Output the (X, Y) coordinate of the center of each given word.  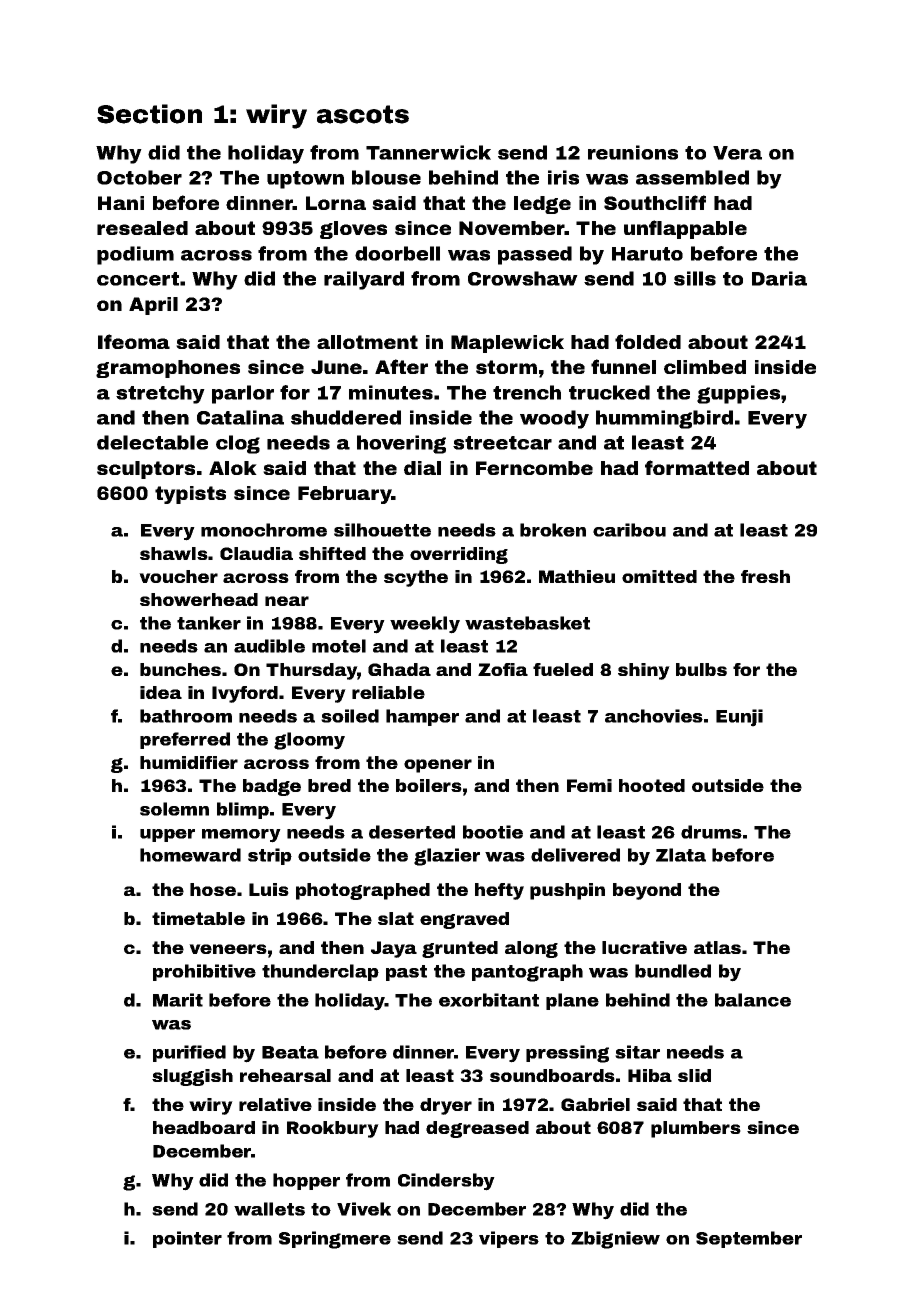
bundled (673, 971)
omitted (659, 576)
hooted (652, 785)
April (153, 306)
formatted (697, 467)
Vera (737, 153)
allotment (367, 342)
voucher (178, 576)
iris (563, 177)
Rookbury (333, 1129)
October (139, 177)
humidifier (189, 762)
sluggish (192, 1077)
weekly (425, 625)
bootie (493, 832)
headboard (204, 1127)
